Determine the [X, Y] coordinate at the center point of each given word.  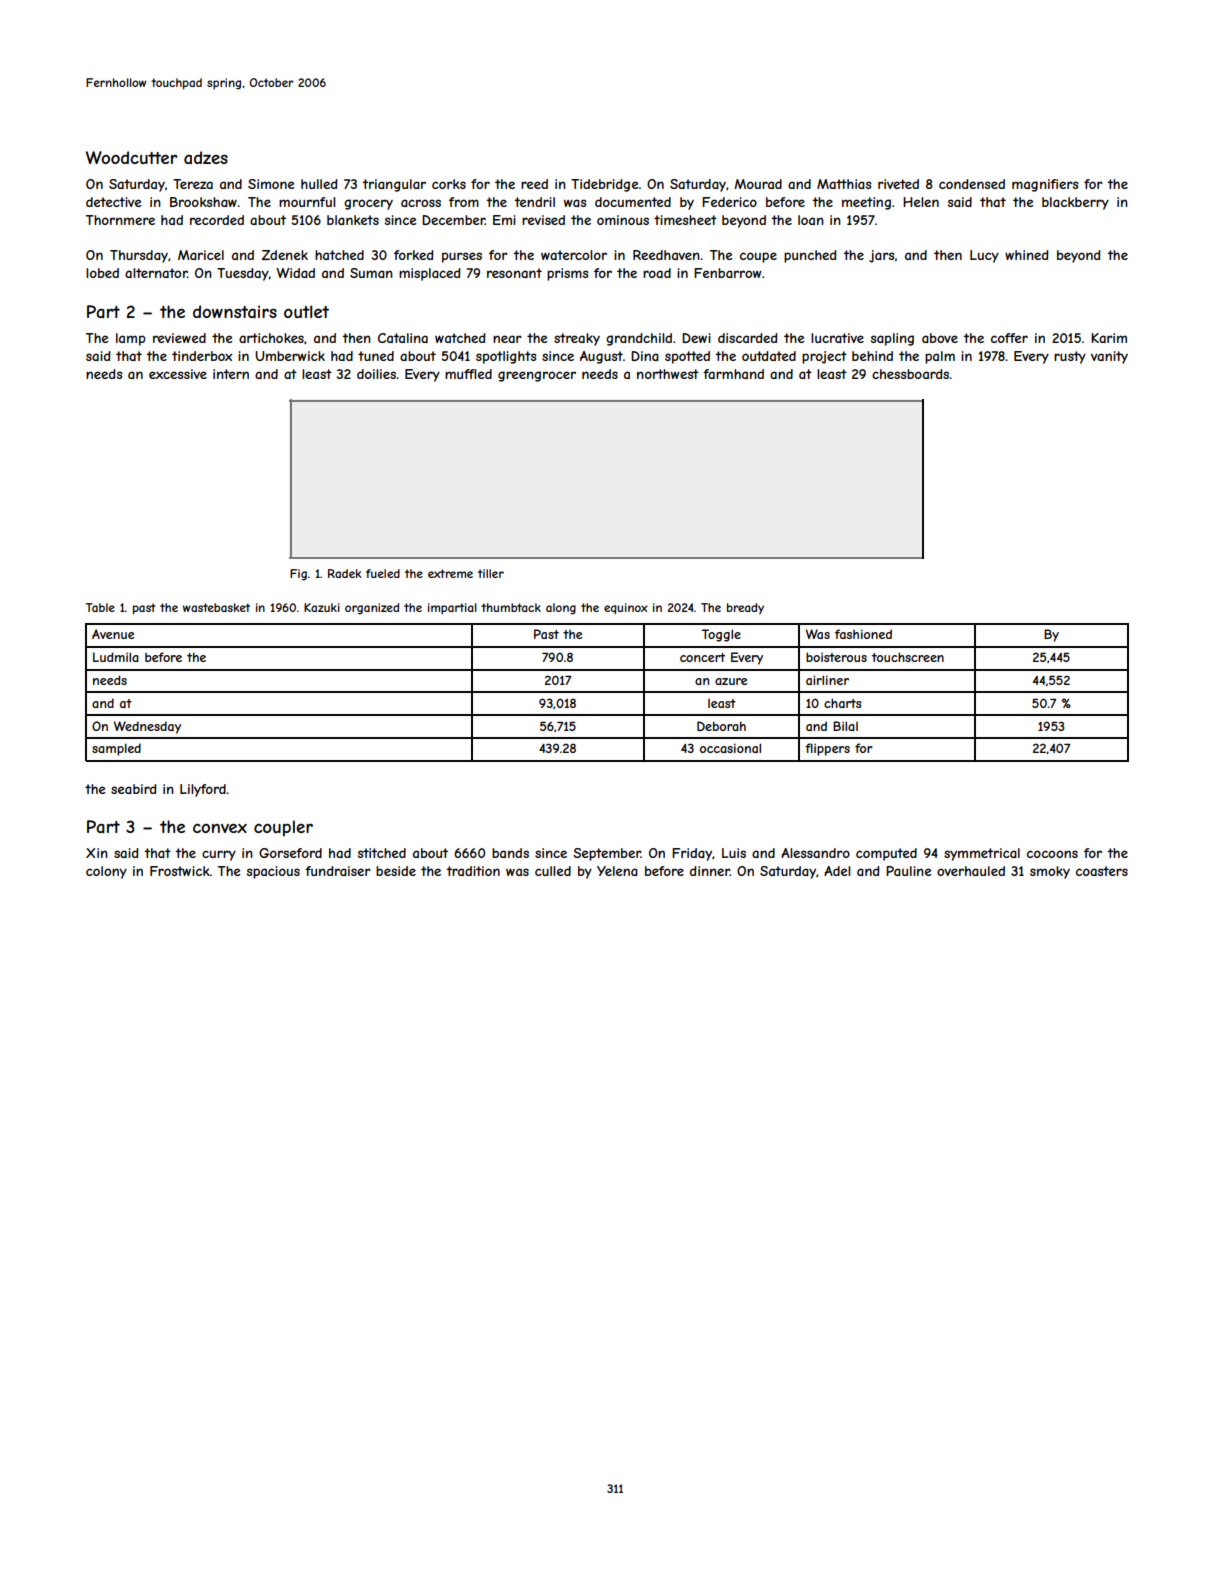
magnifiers [1045, 185]
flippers [827, 749]
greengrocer [537, 376]
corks [449, 184]
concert [702, 657]
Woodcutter [131, 157]
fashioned [863, 634]
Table [100, 607]
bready [745, 608]
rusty [1070, 357]
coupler [283, 828]
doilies [376, 374]
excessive [178, 374]
